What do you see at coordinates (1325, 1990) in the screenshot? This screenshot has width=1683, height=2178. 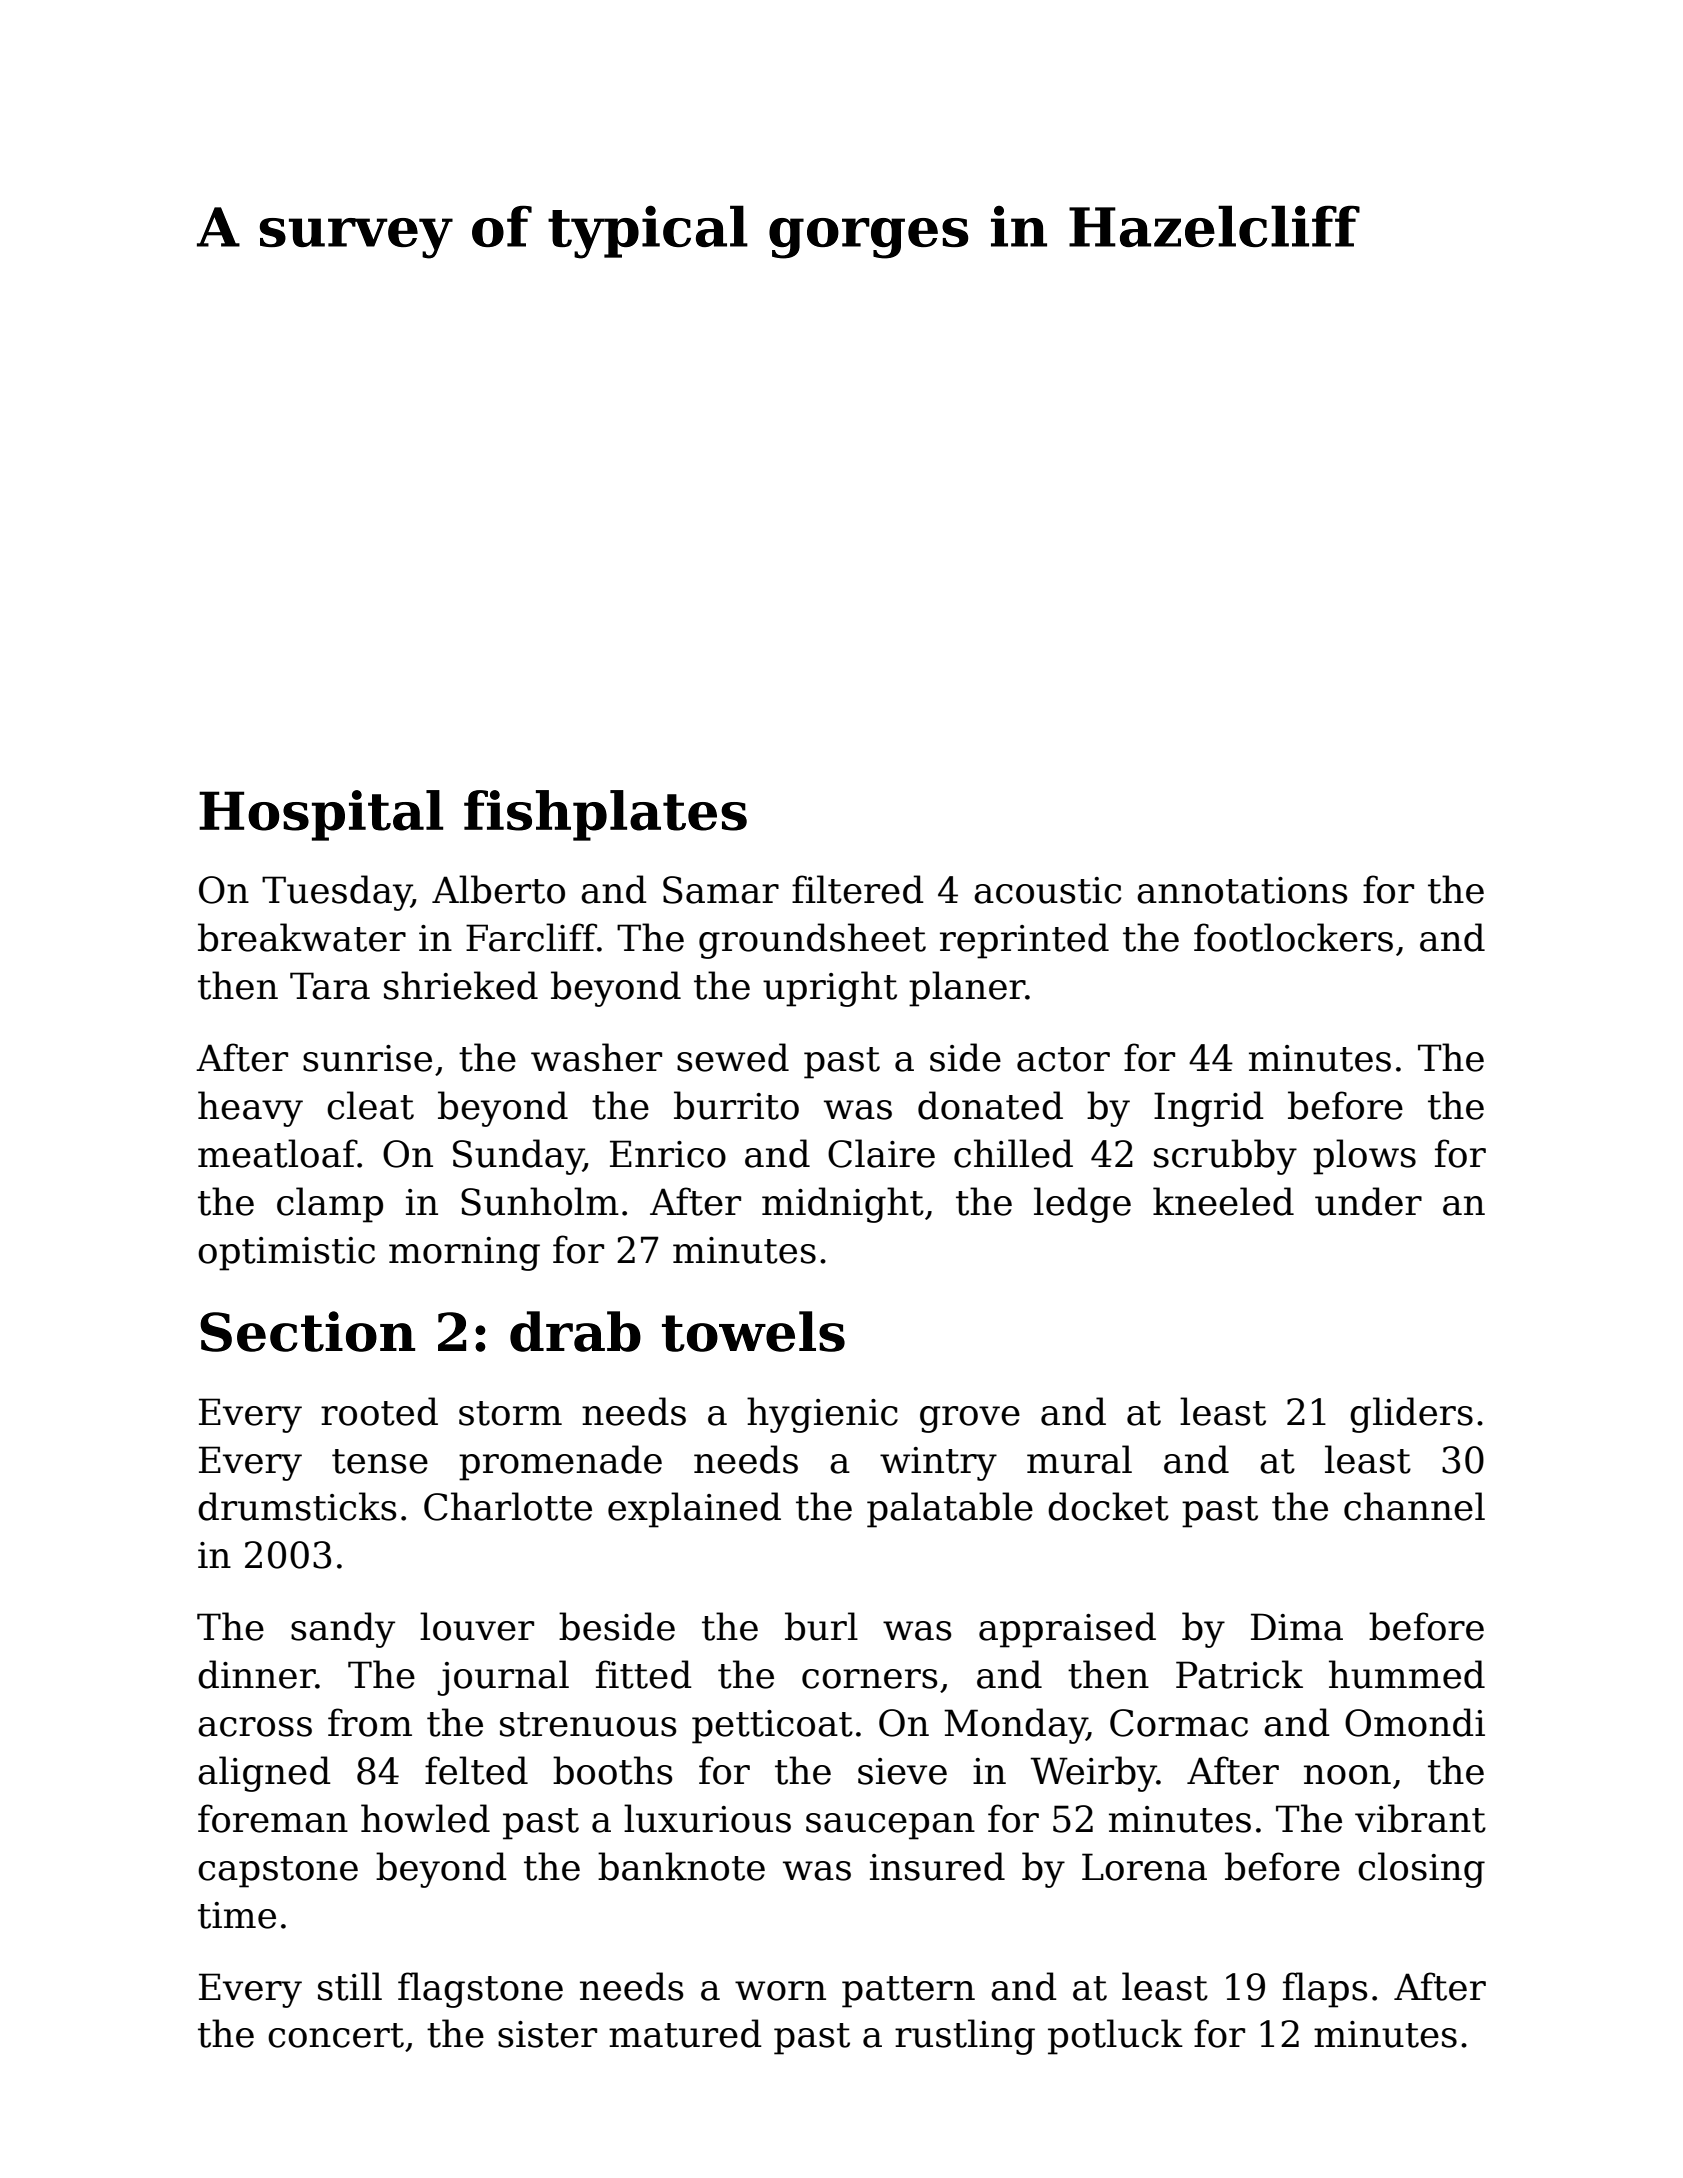 I see `flaps` at bounding box center [1325, 1990].
